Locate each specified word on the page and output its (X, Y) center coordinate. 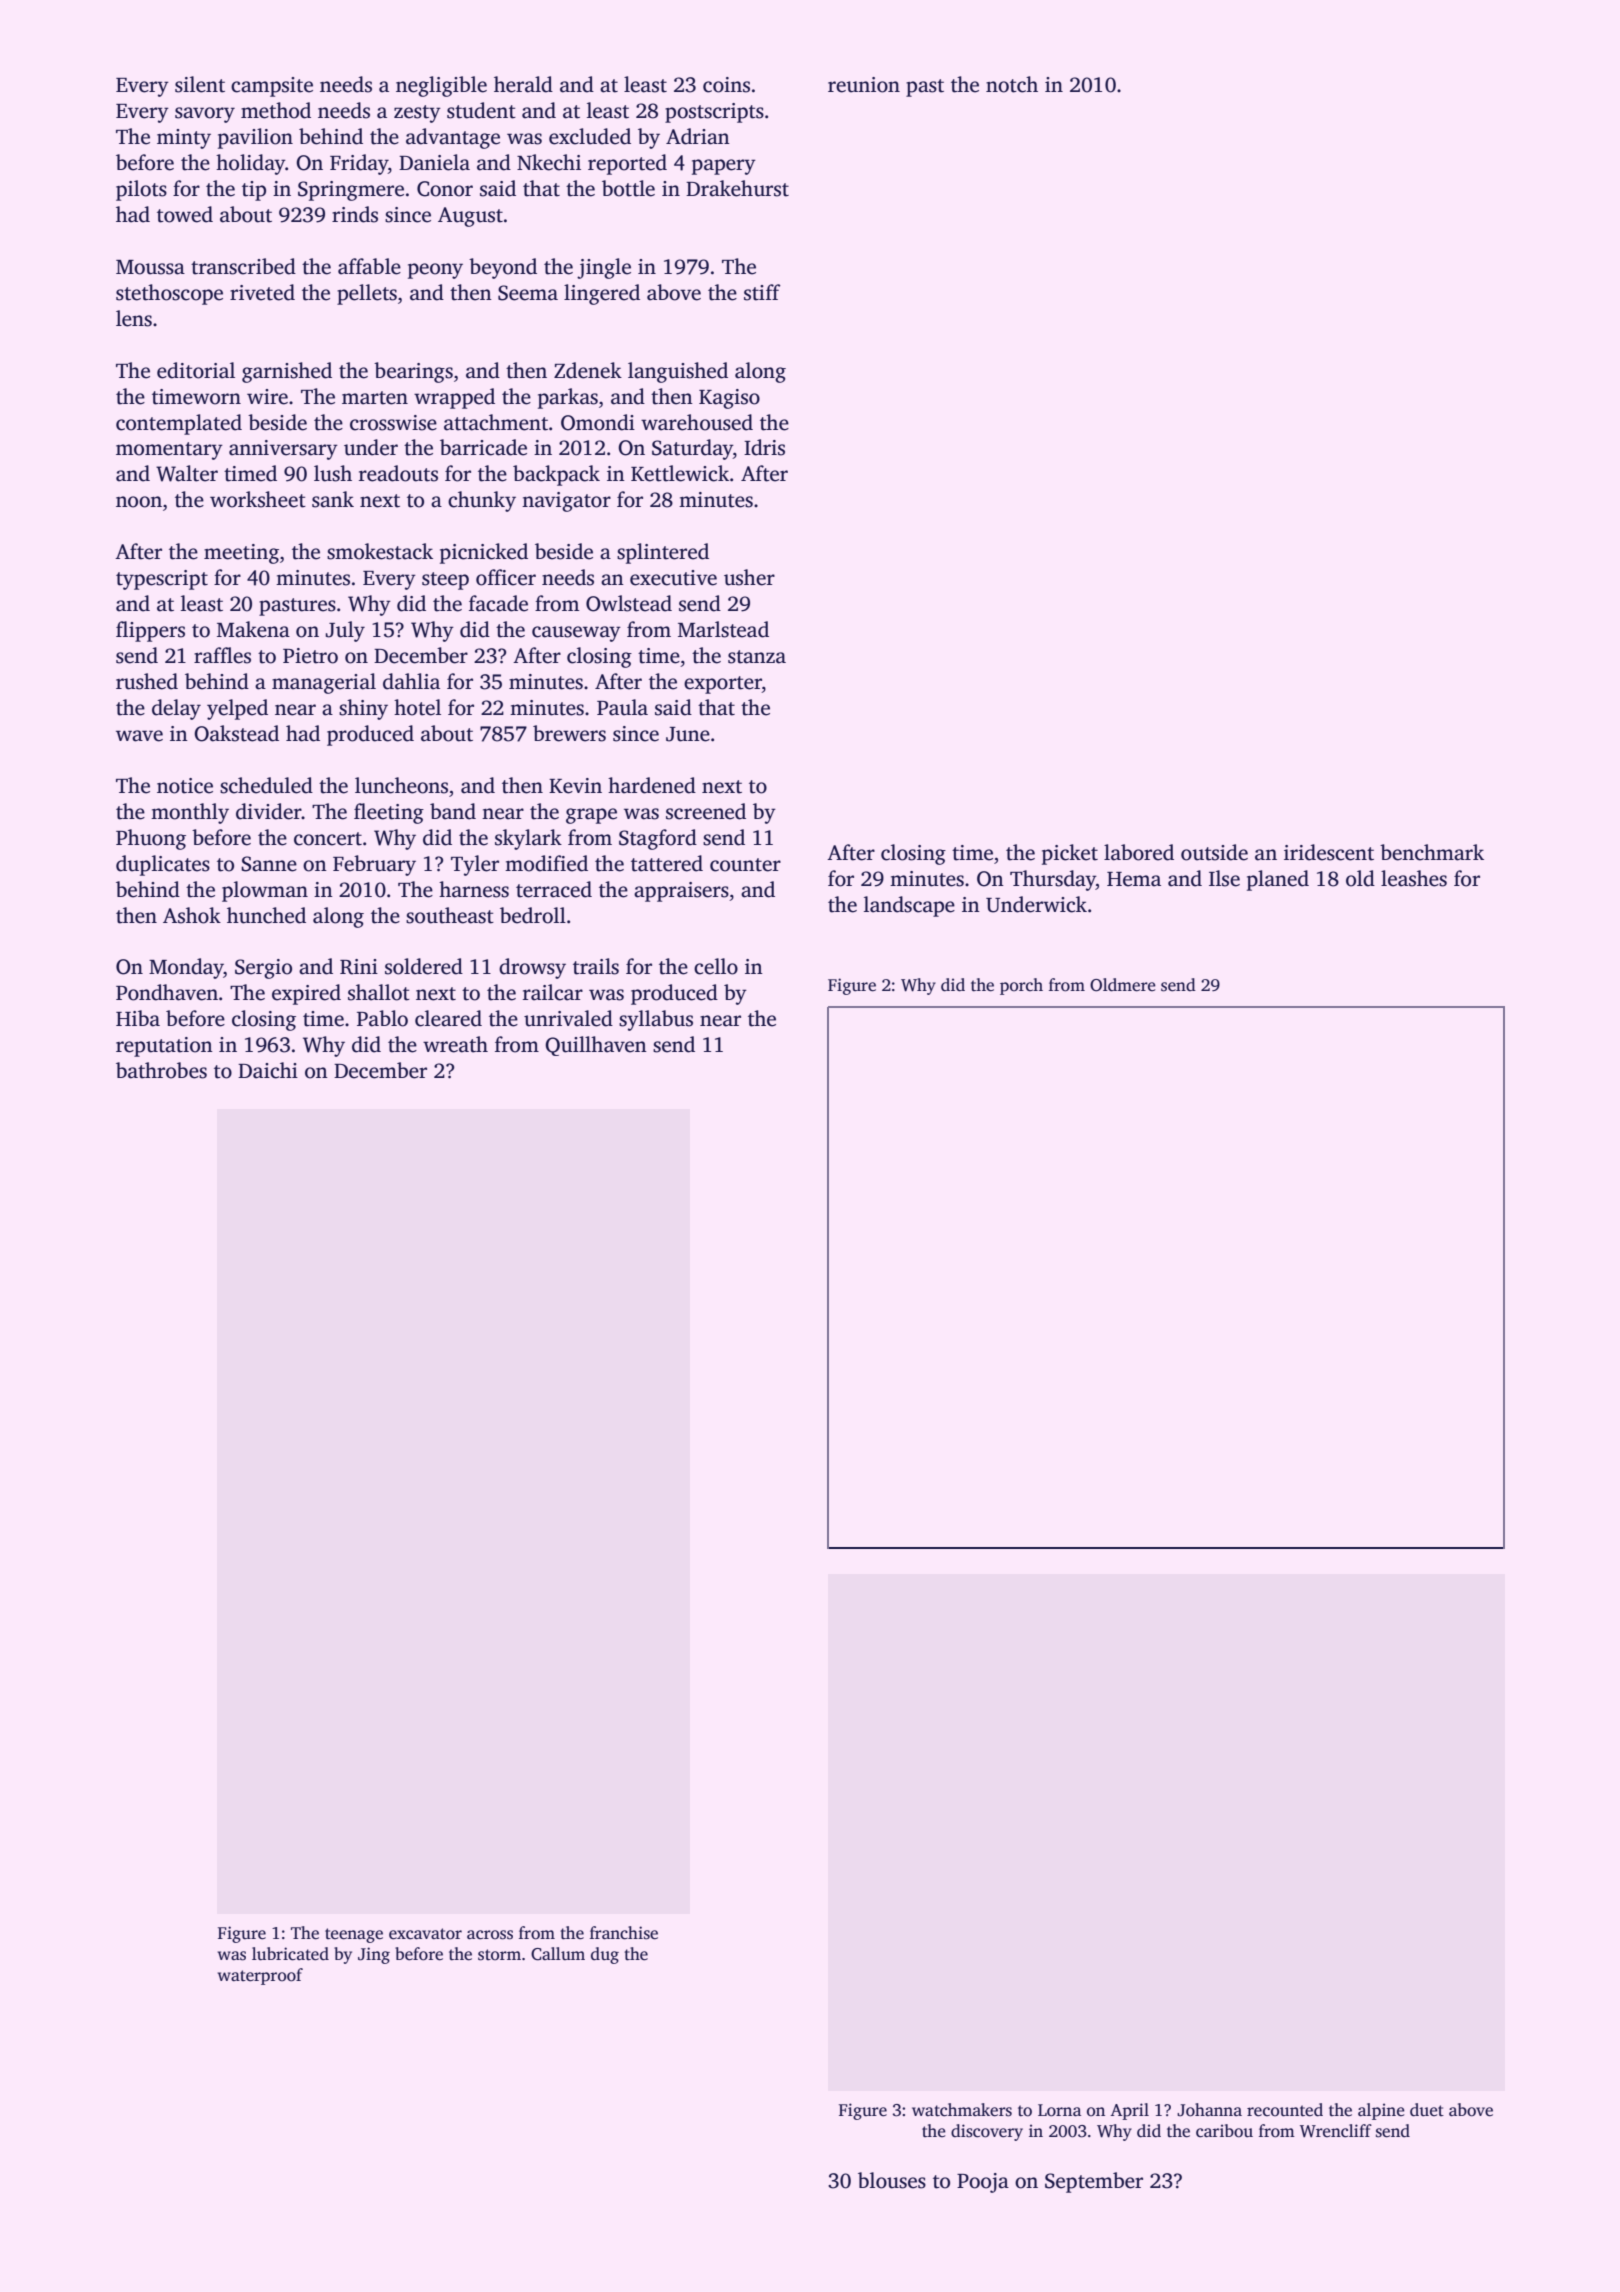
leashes (1414, 878)
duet (1427, 2110)
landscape (909, 906)
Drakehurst (737, 188)
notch (1012, 84)
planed (1278, 880)
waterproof (260, 1976)
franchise (624, 1933)
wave (139, 736)
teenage (354, 1935)
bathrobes (161, 1070)
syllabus (656, 1020)
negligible (441, 86)
